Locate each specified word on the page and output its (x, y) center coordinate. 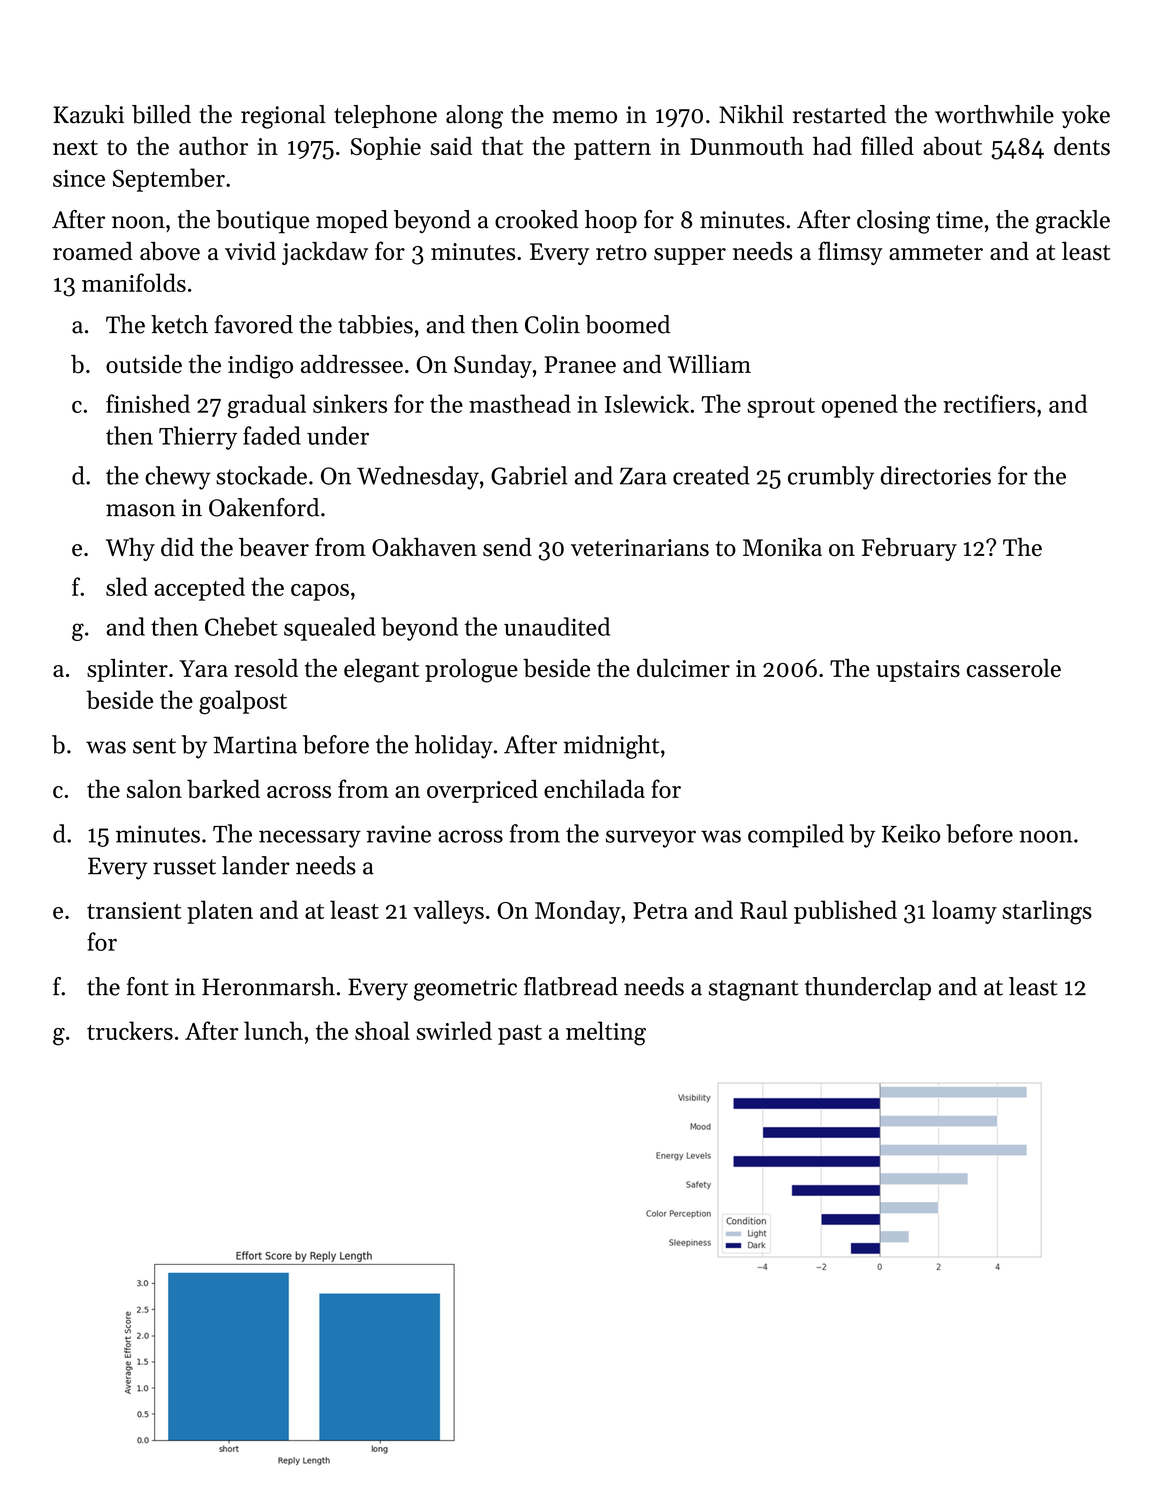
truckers (130, 1030)
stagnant (753, 990)
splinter (127, 670)
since (79, 178)
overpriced (482, 791)
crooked (536, 219)
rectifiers (989, 403)
